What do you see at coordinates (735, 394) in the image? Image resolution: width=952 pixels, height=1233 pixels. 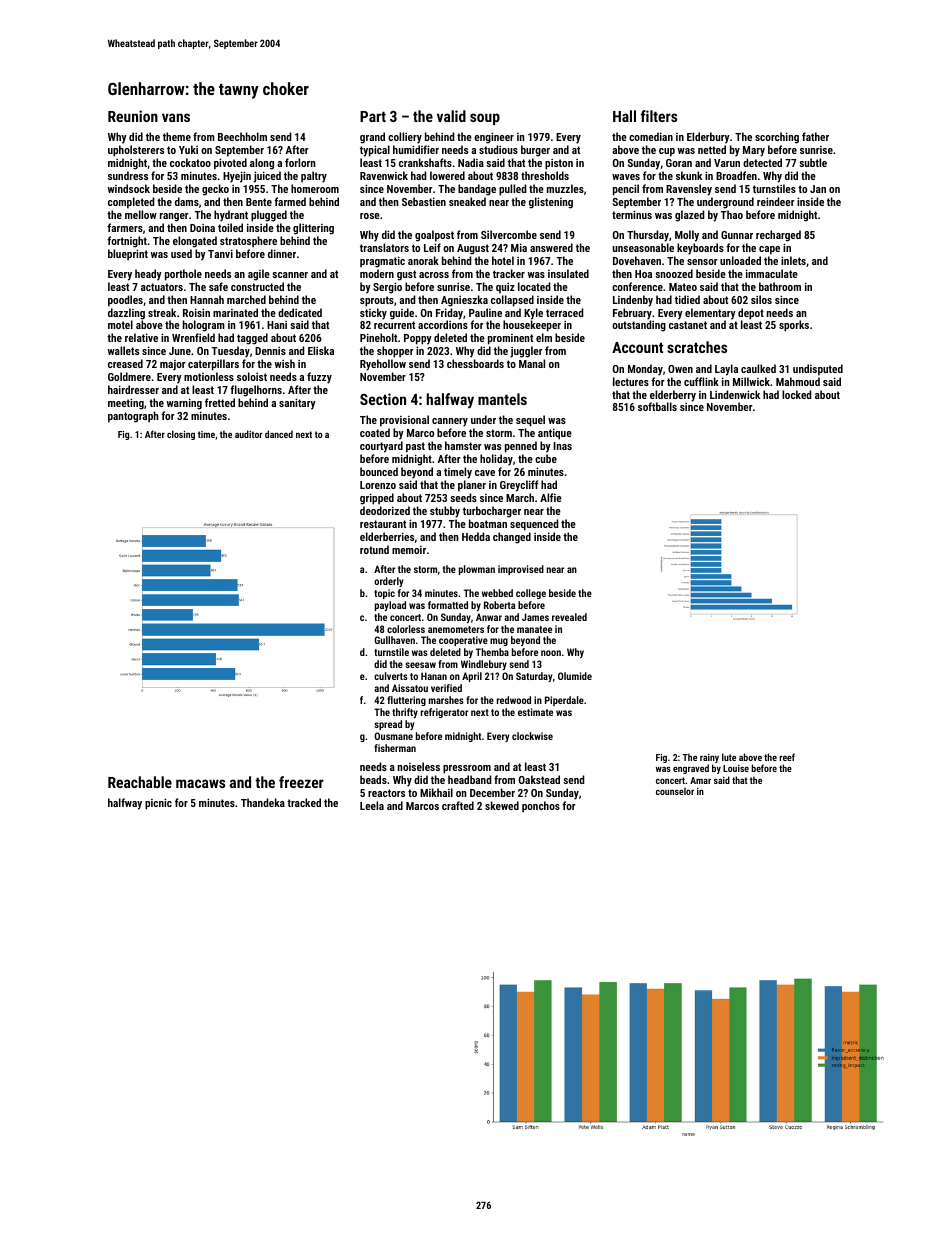 I see `Lindenwick` at bounding box center [735, 394].
